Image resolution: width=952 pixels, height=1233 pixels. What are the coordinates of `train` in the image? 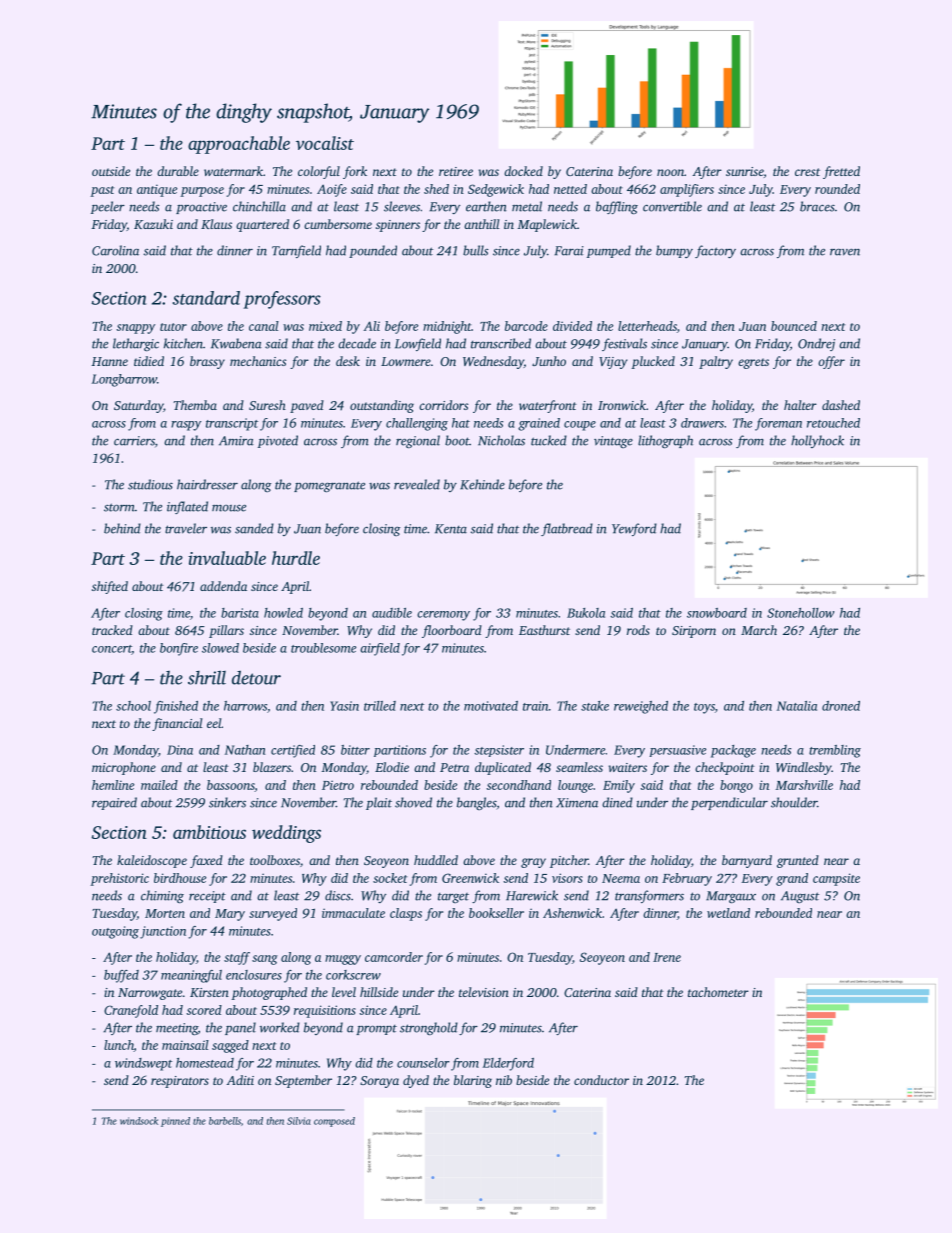 It's located at (535, 706).
